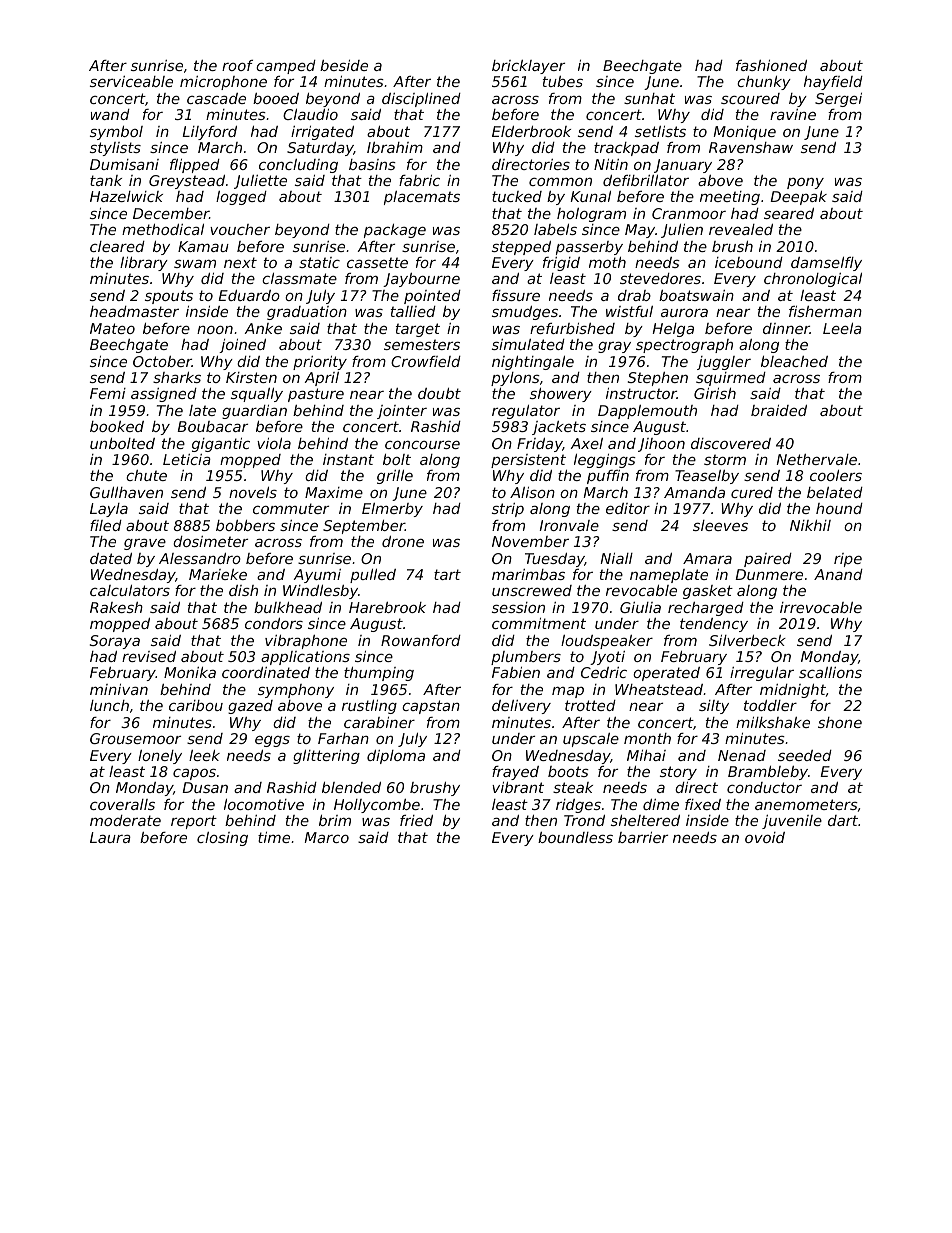 Image resolution: width=952 pixels, height=1233 pixels. I want to click on toddler, so click(770, 705).
